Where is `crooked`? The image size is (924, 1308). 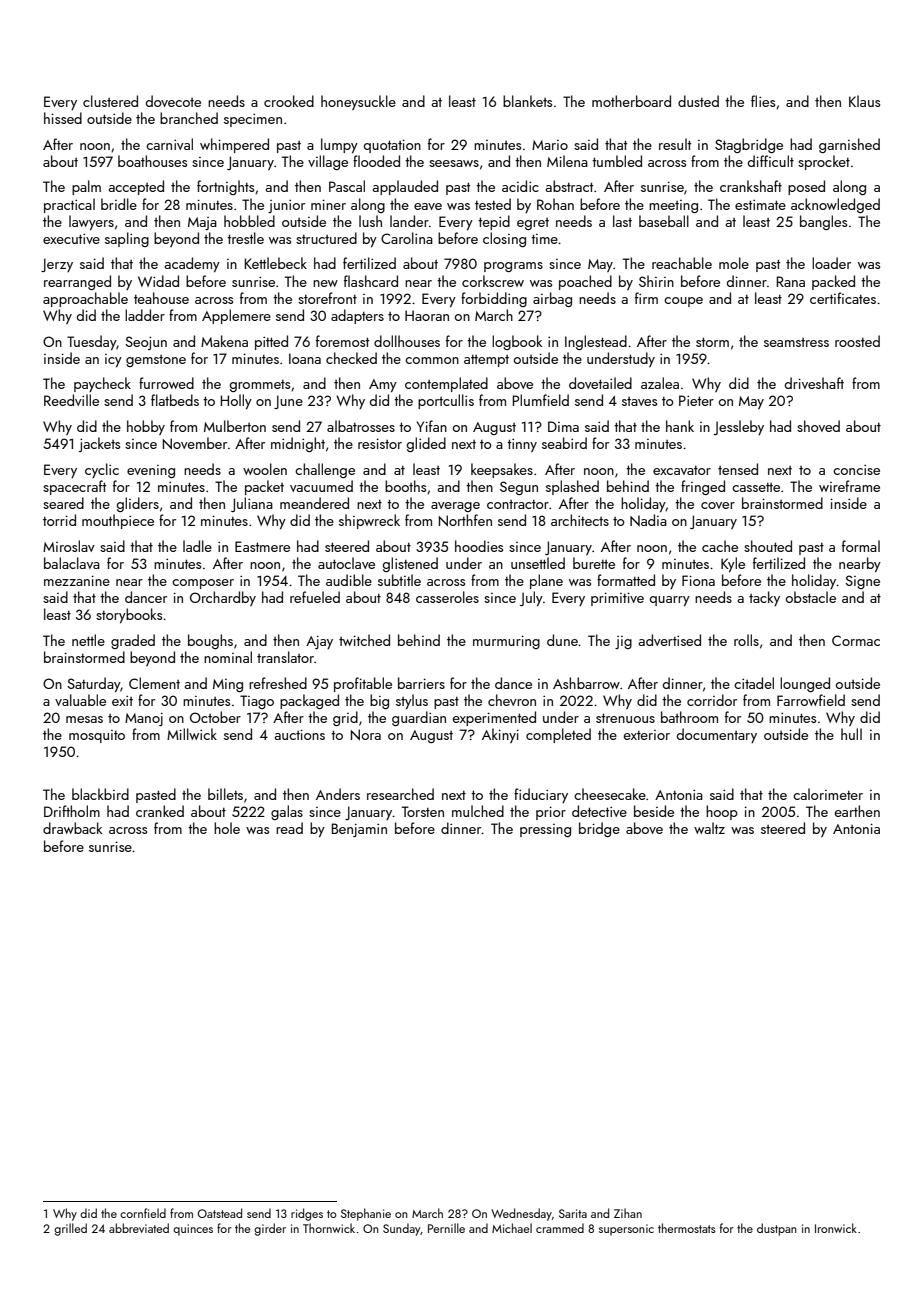
crooked is located at coordinates (289, 101).
